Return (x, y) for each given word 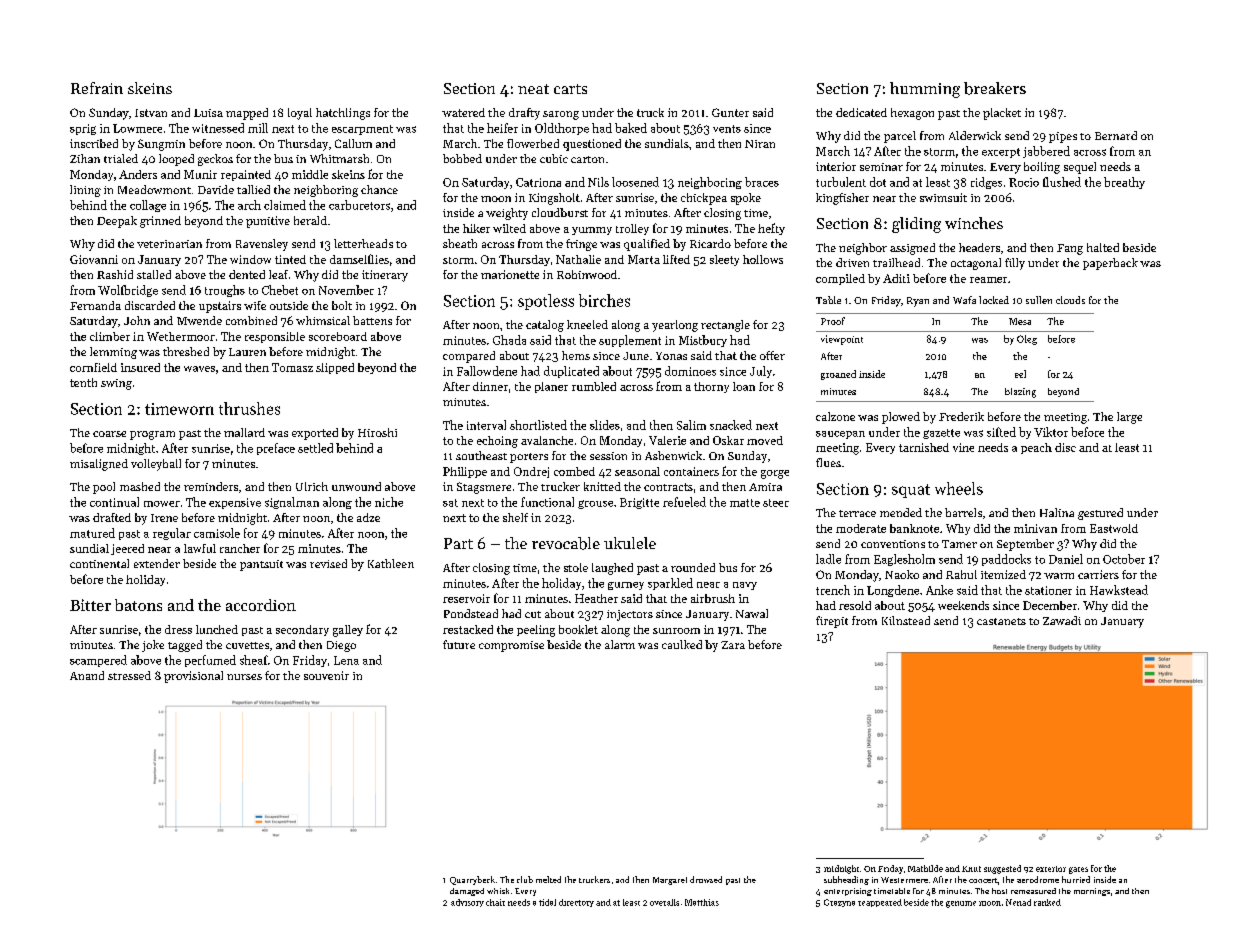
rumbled (594, 386)
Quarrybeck (472, 880)
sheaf (254, 660)
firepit (832, 622)
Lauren (247, 352)
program (152, 435)
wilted (509, 228)
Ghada (509, 340)
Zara (733, 645)
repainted (246, 175)
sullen (1039, 300)
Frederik (961, 416)
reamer (988, 280)
